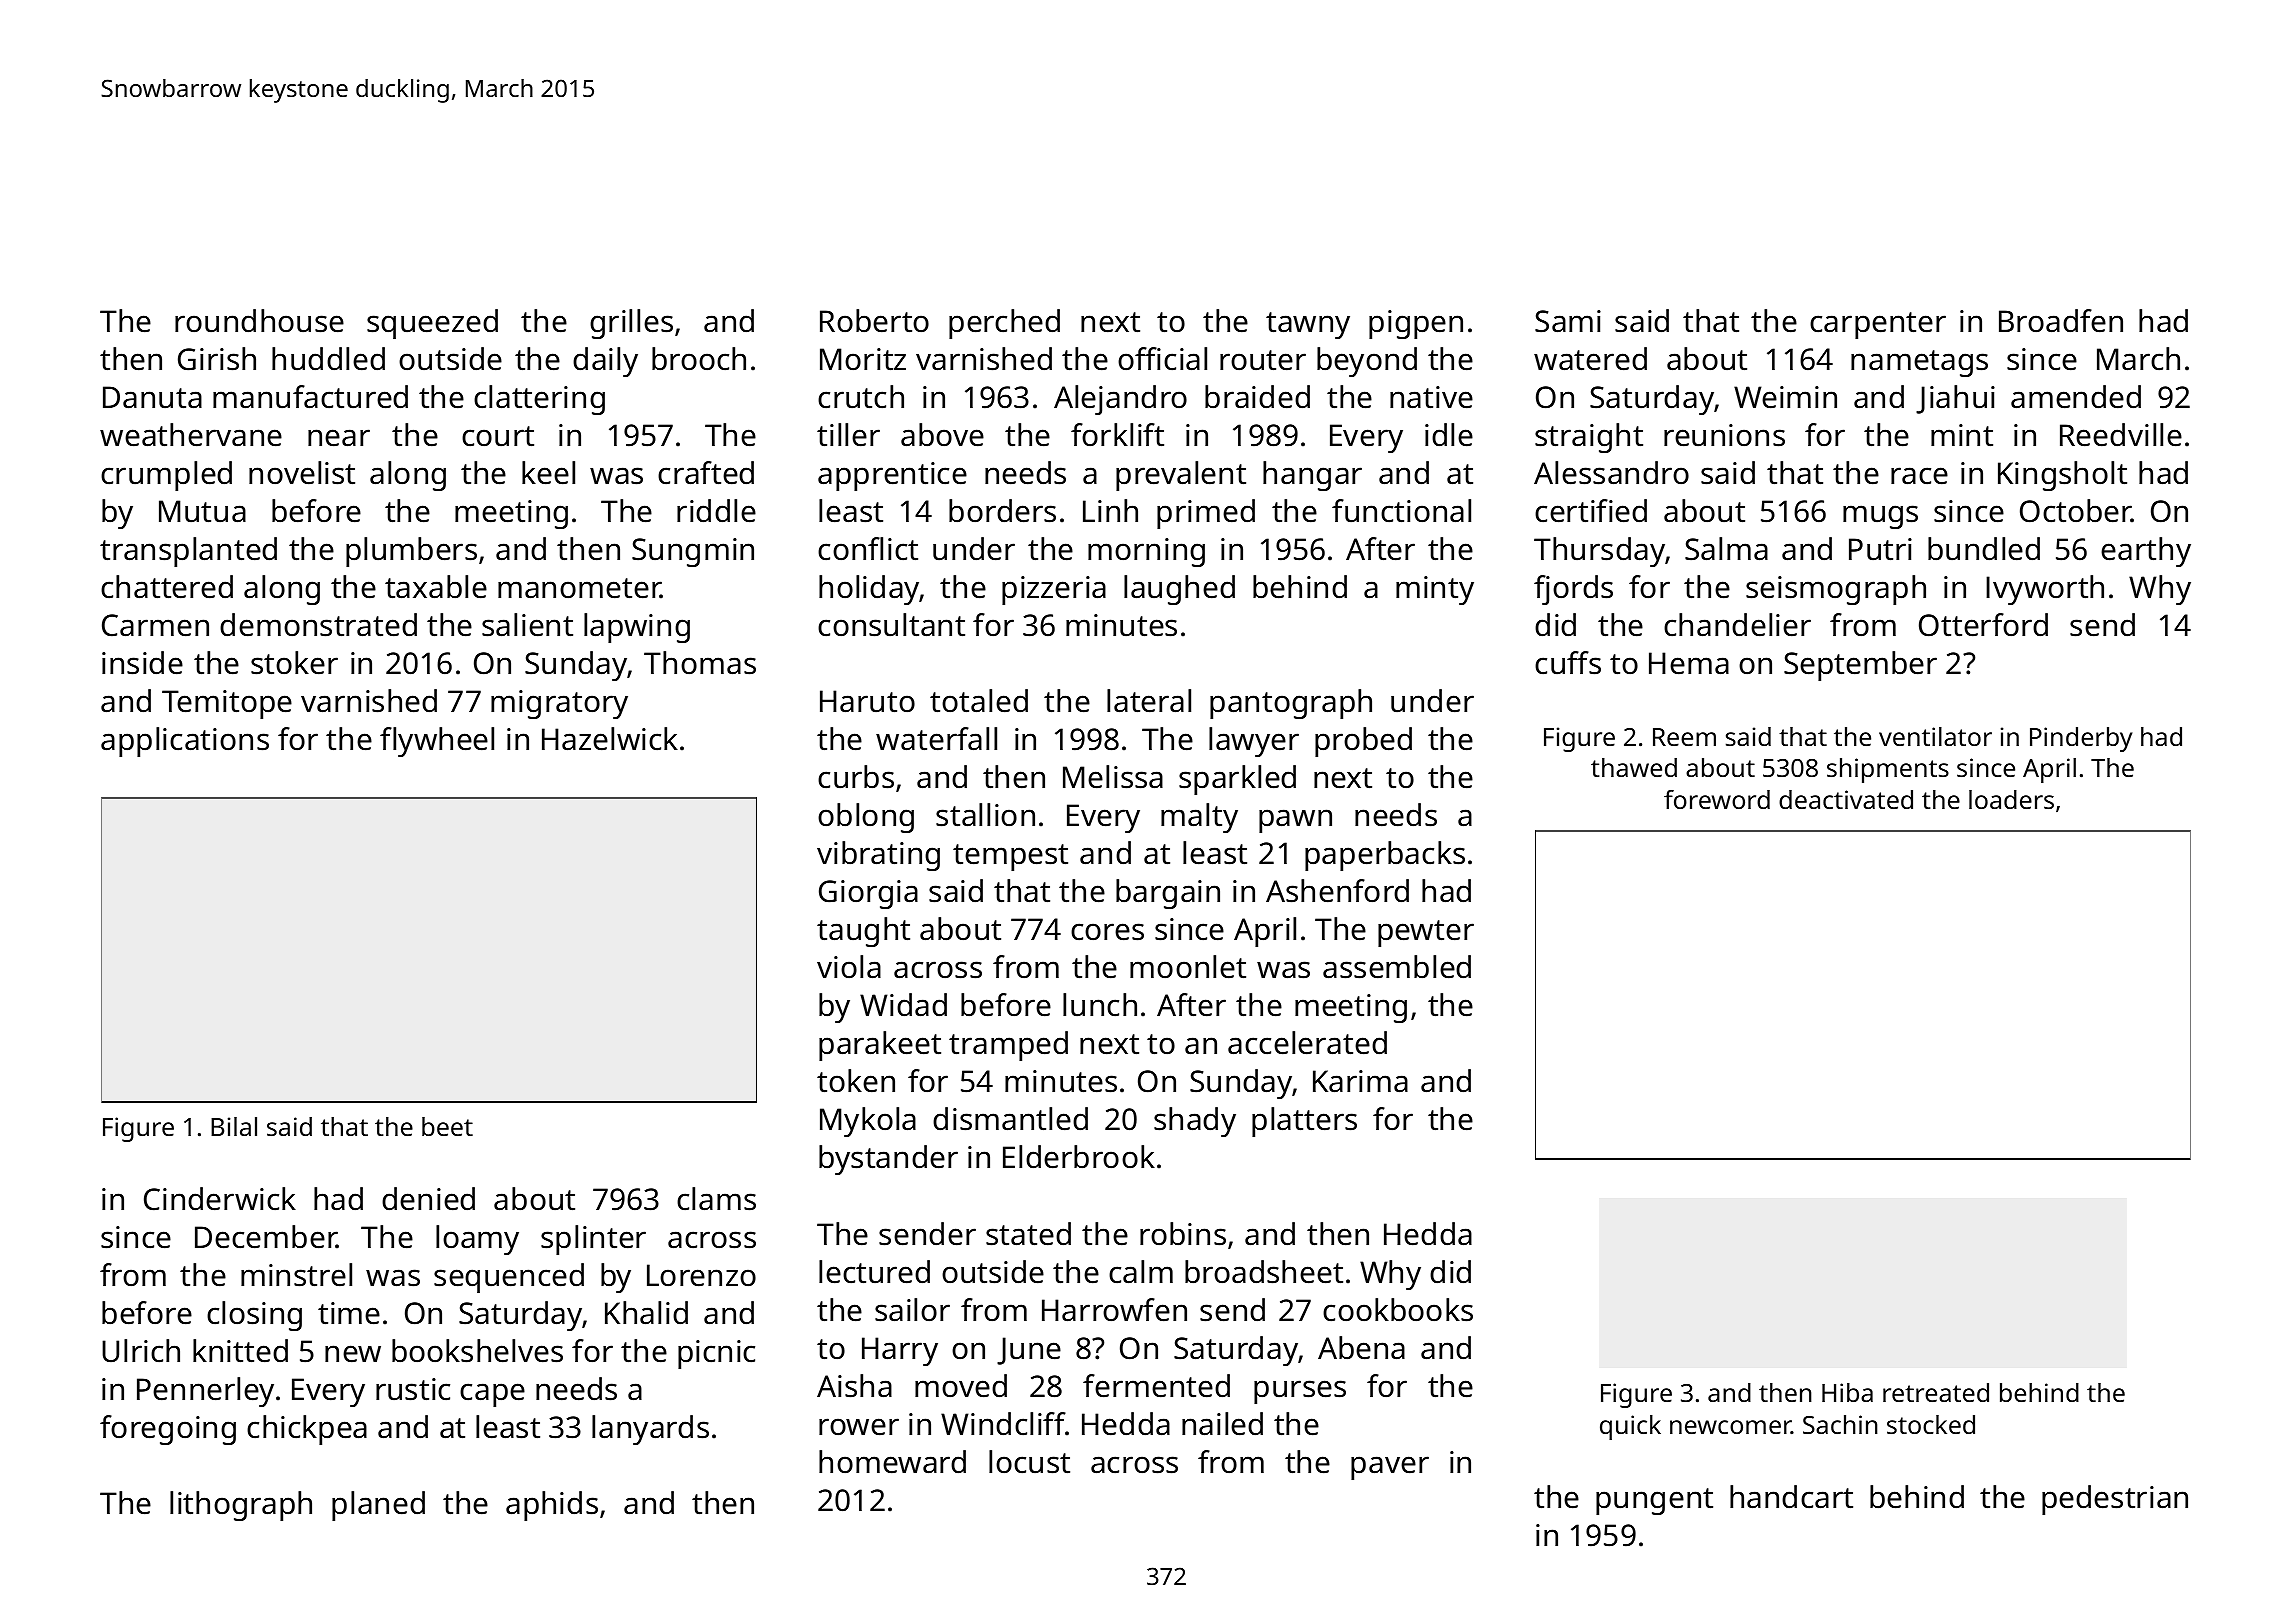 The image size is (2292, 1620). Describe the element at coordinates (1573, 590) in the document. I see `fjords` at that location.
